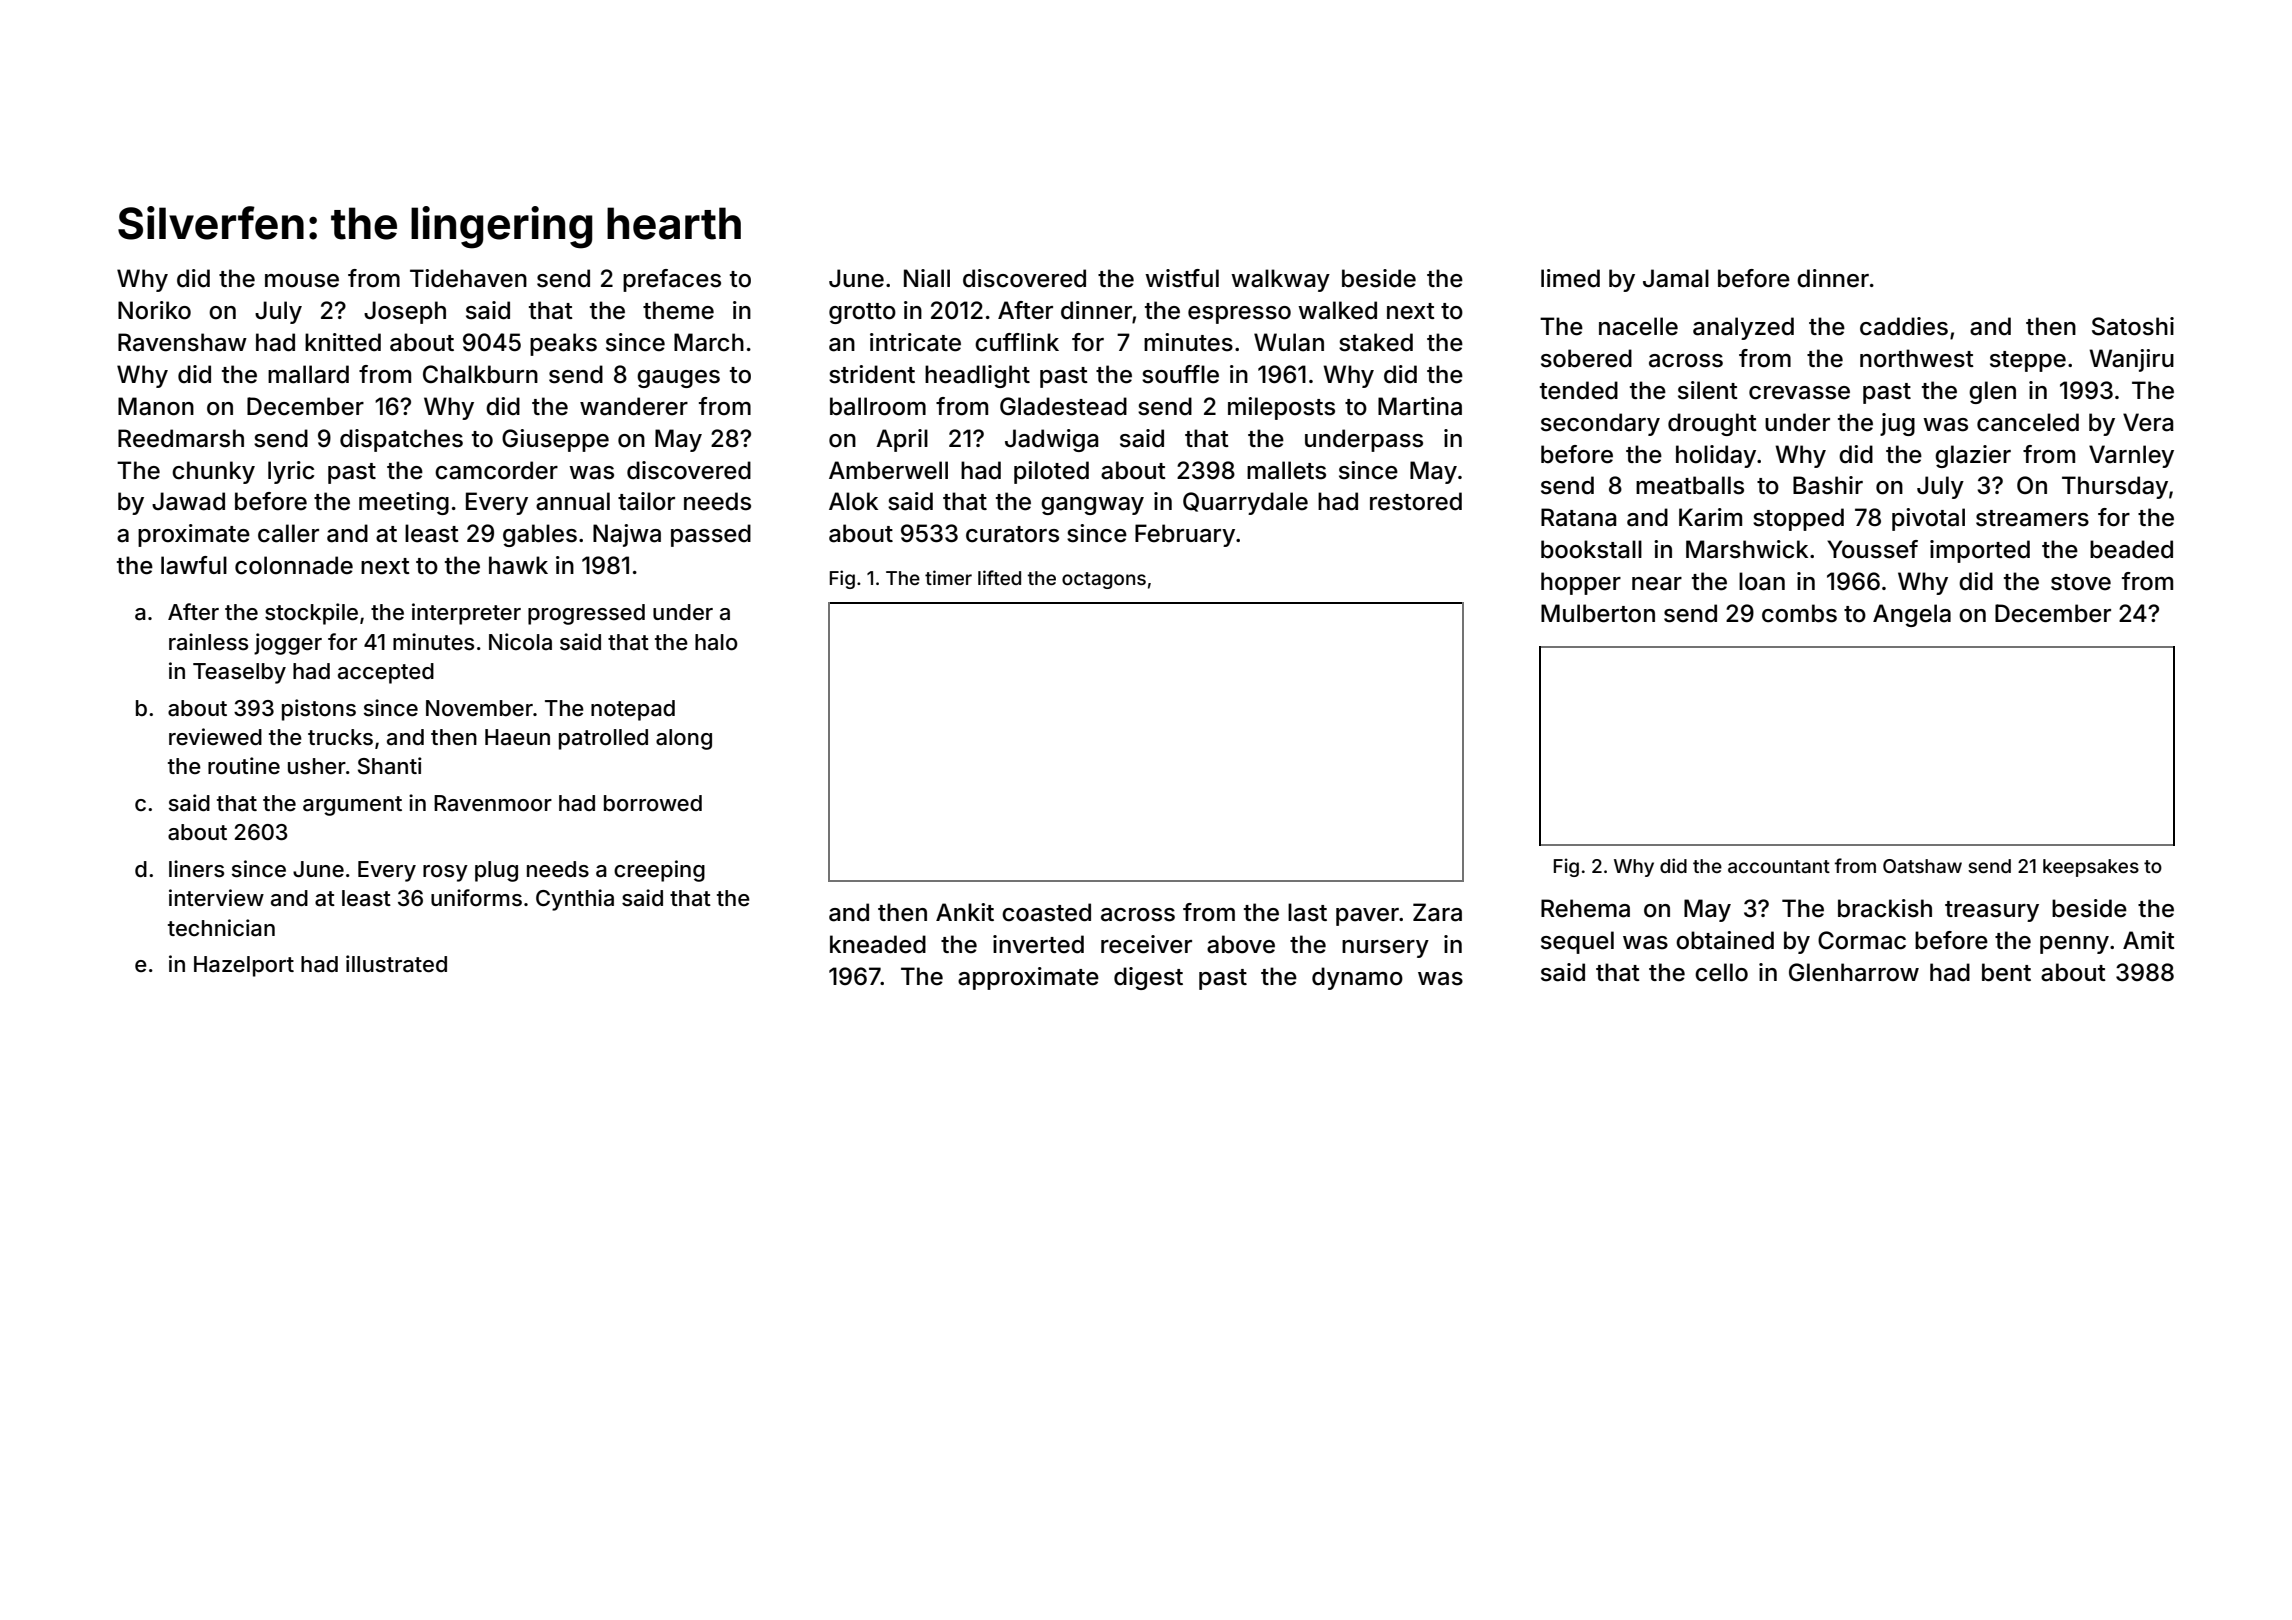 This image has width=2292, height=1620. Describe the element at coordinates (2091, 868) in the image. I see `keepsakes` at that location.
